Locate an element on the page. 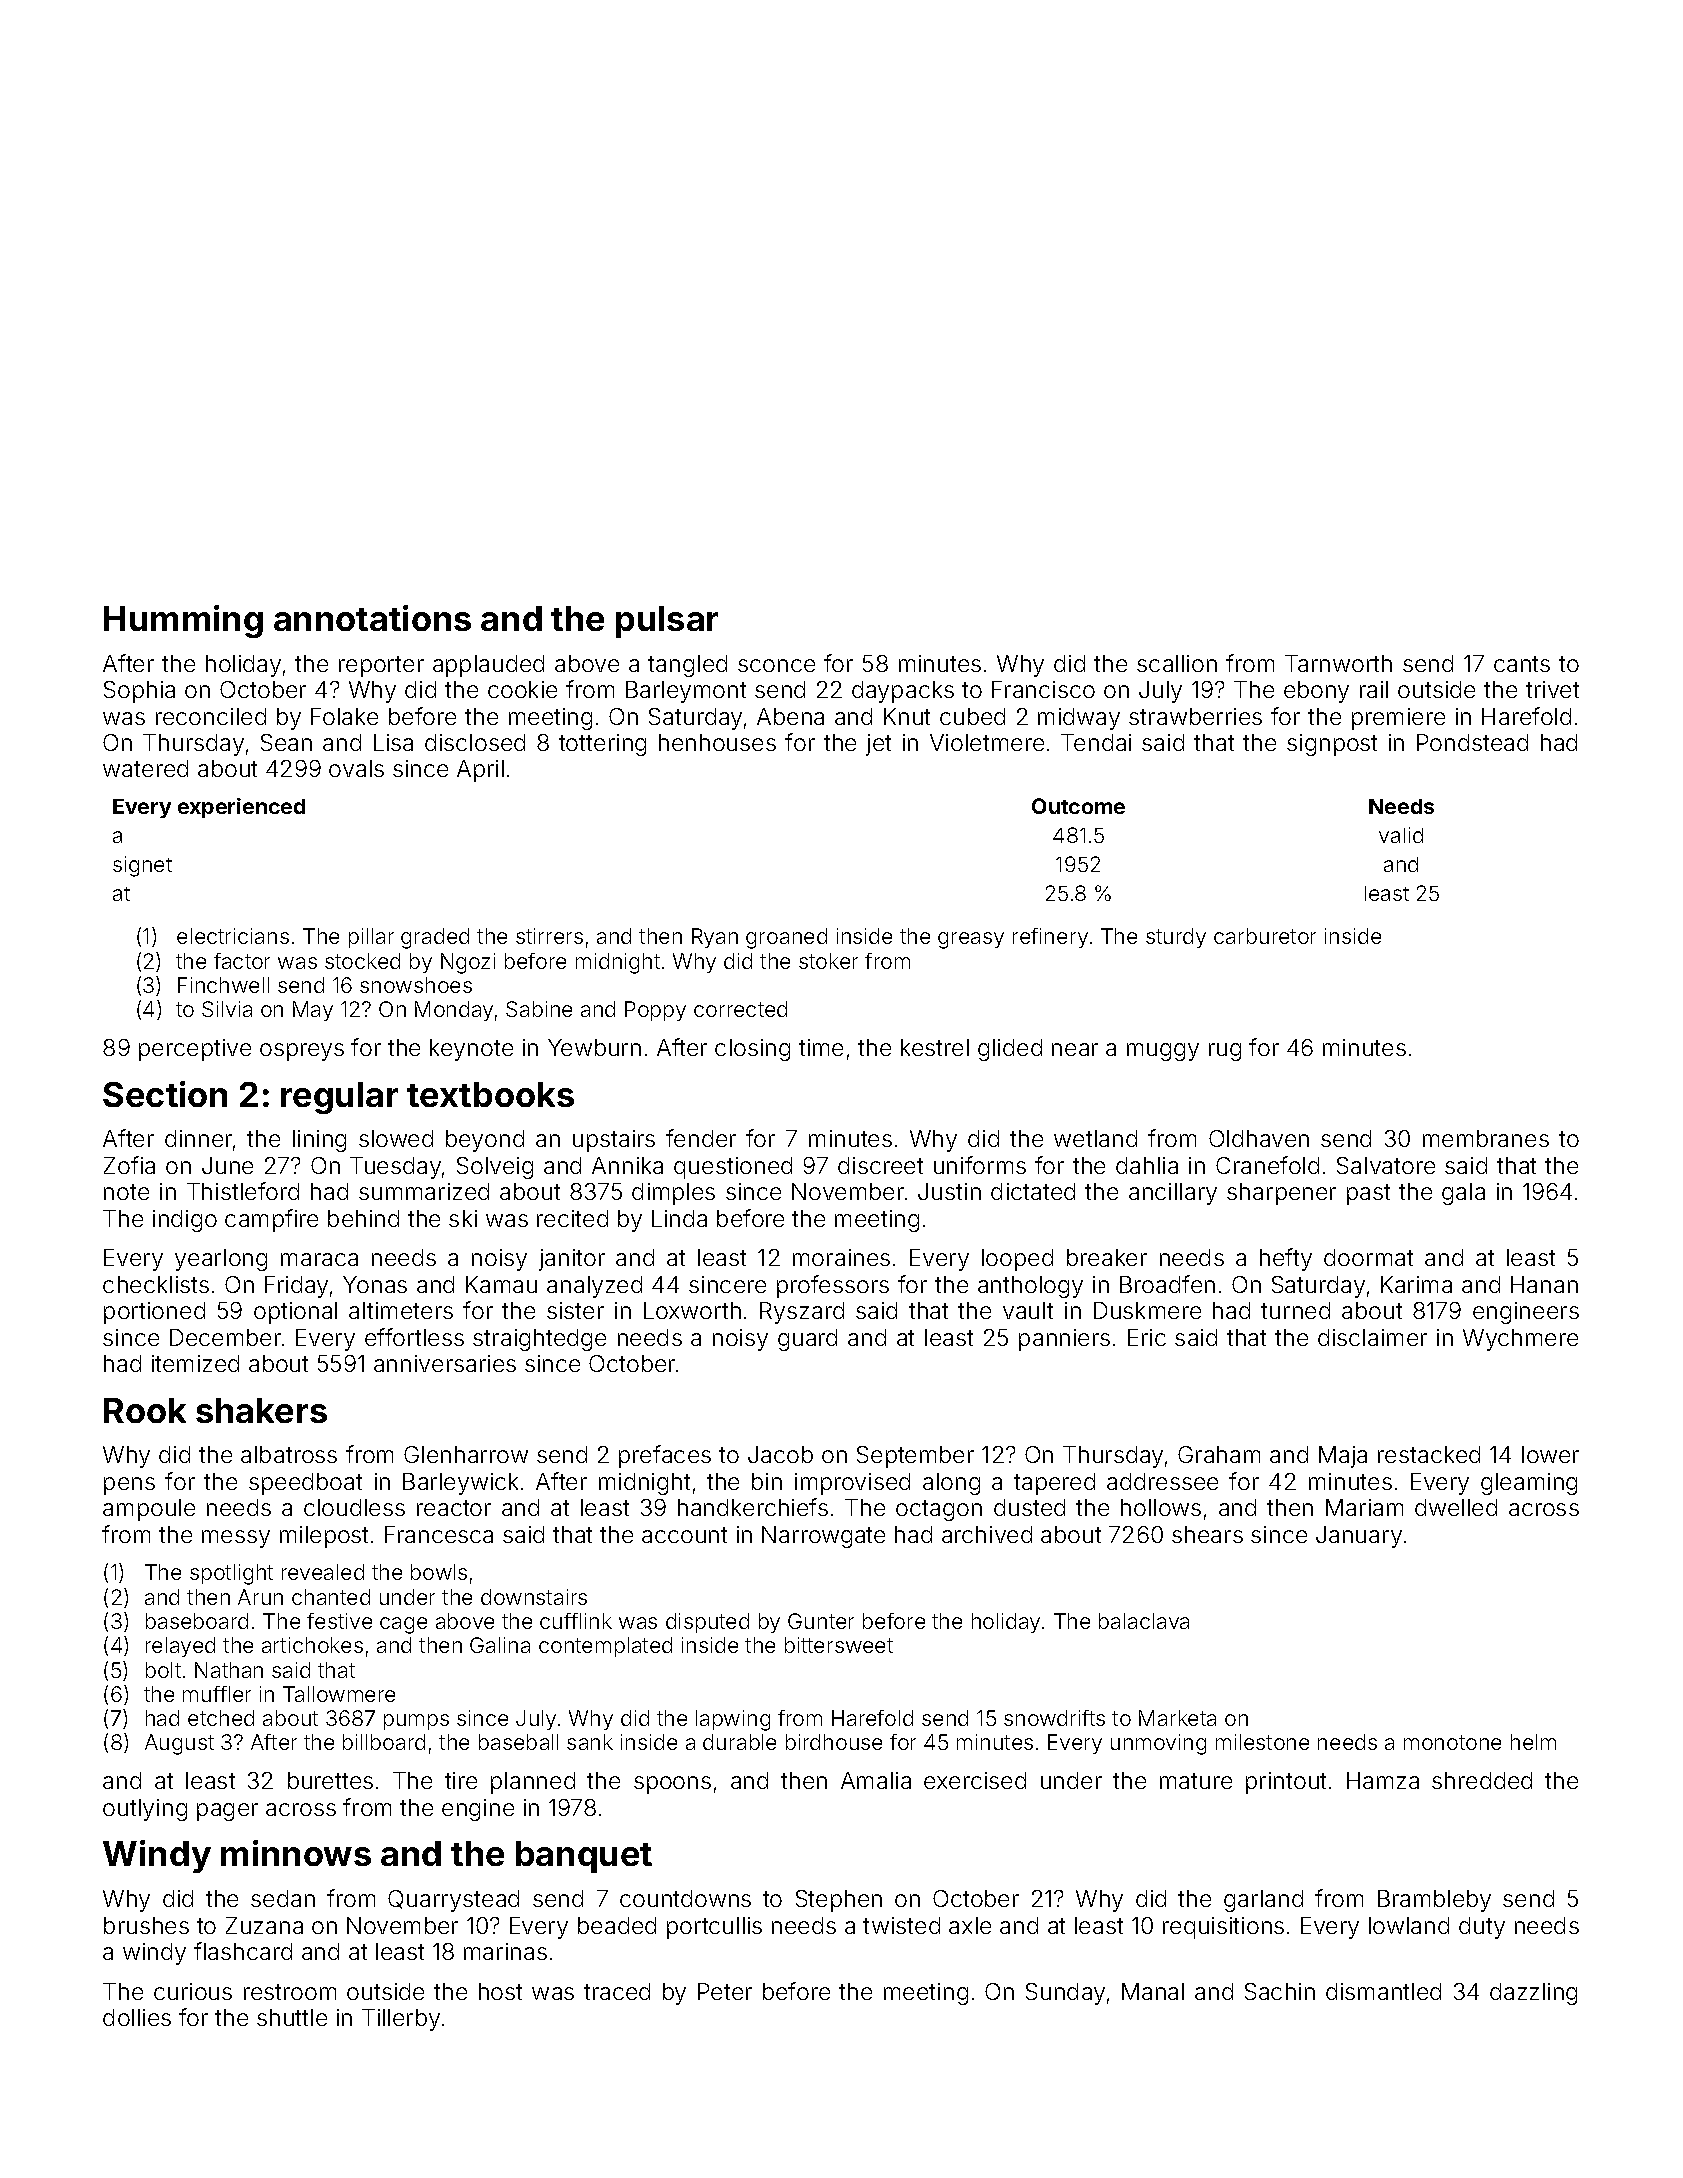  Sophia is located at coordinates (139, 692).
